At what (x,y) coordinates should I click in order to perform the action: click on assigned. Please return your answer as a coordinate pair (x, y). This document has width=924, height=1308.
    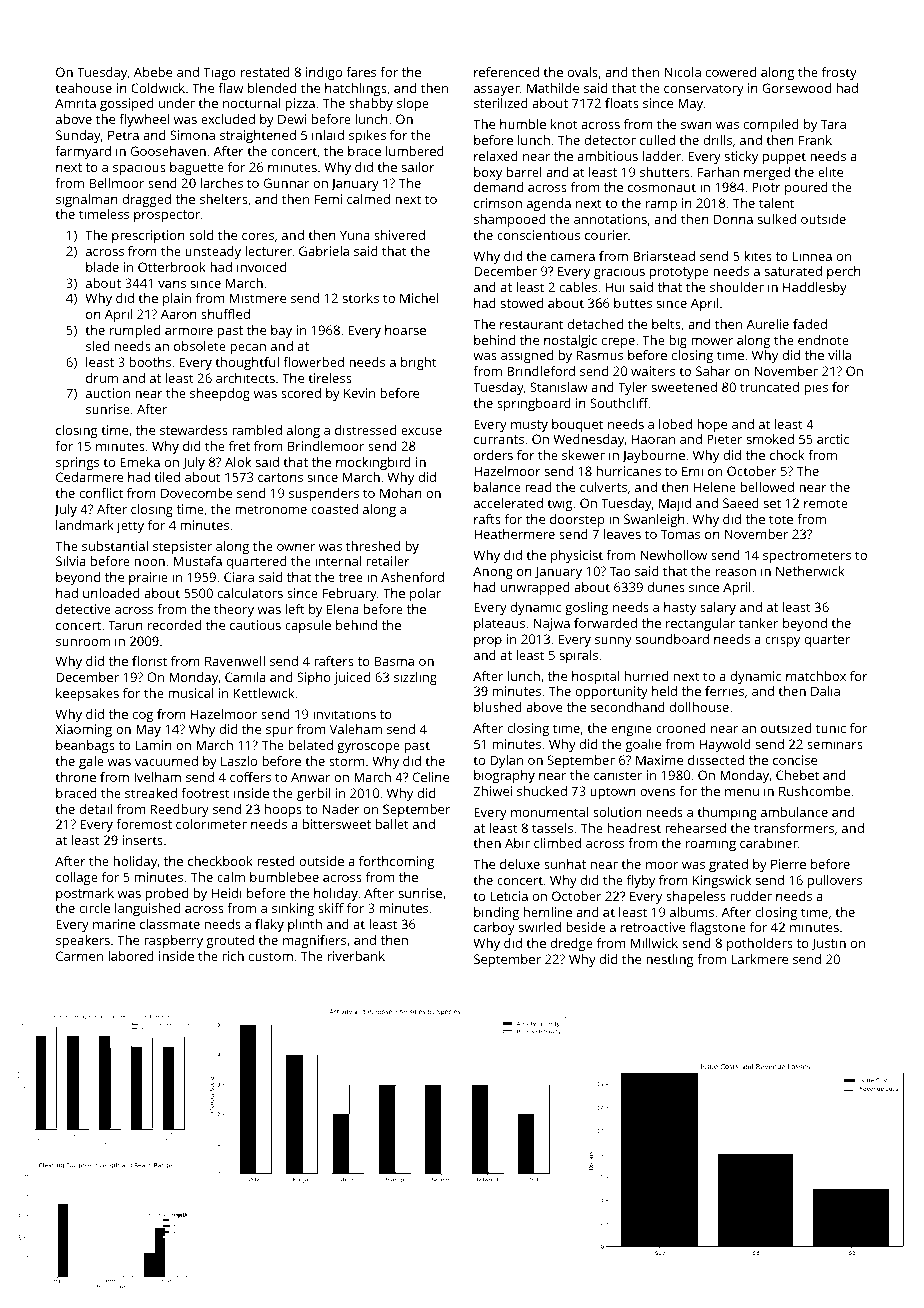
    Looking at the image, I should click on (527, 356).
